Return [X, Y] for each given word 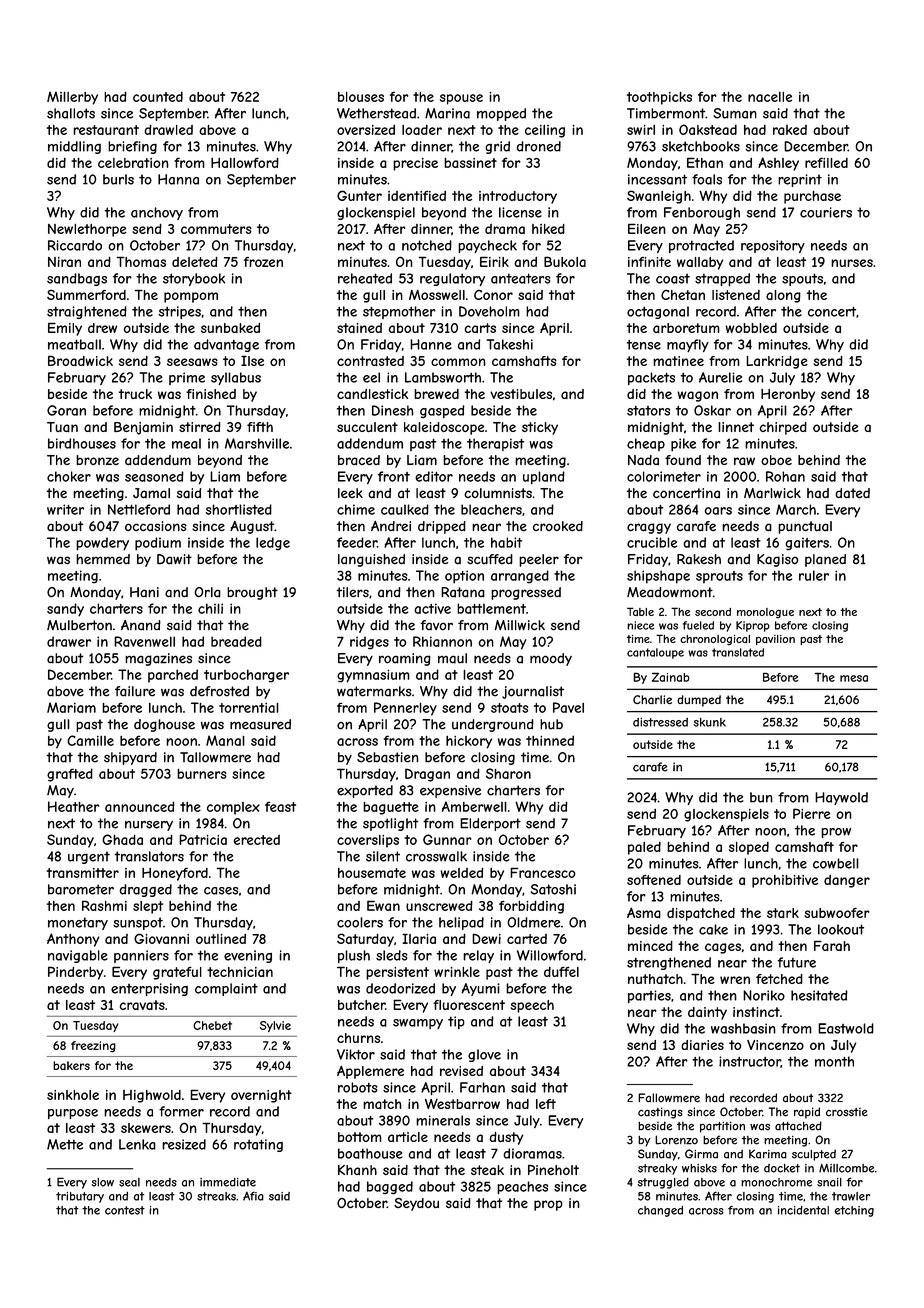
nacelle [770, 97]
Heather [73, 806]
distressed [660, 722]
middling [74, 147]
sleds [392, 955]
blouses [361, 97]
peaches [522, 1187]
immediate [228, 1182]
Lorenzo [676, 1140]
